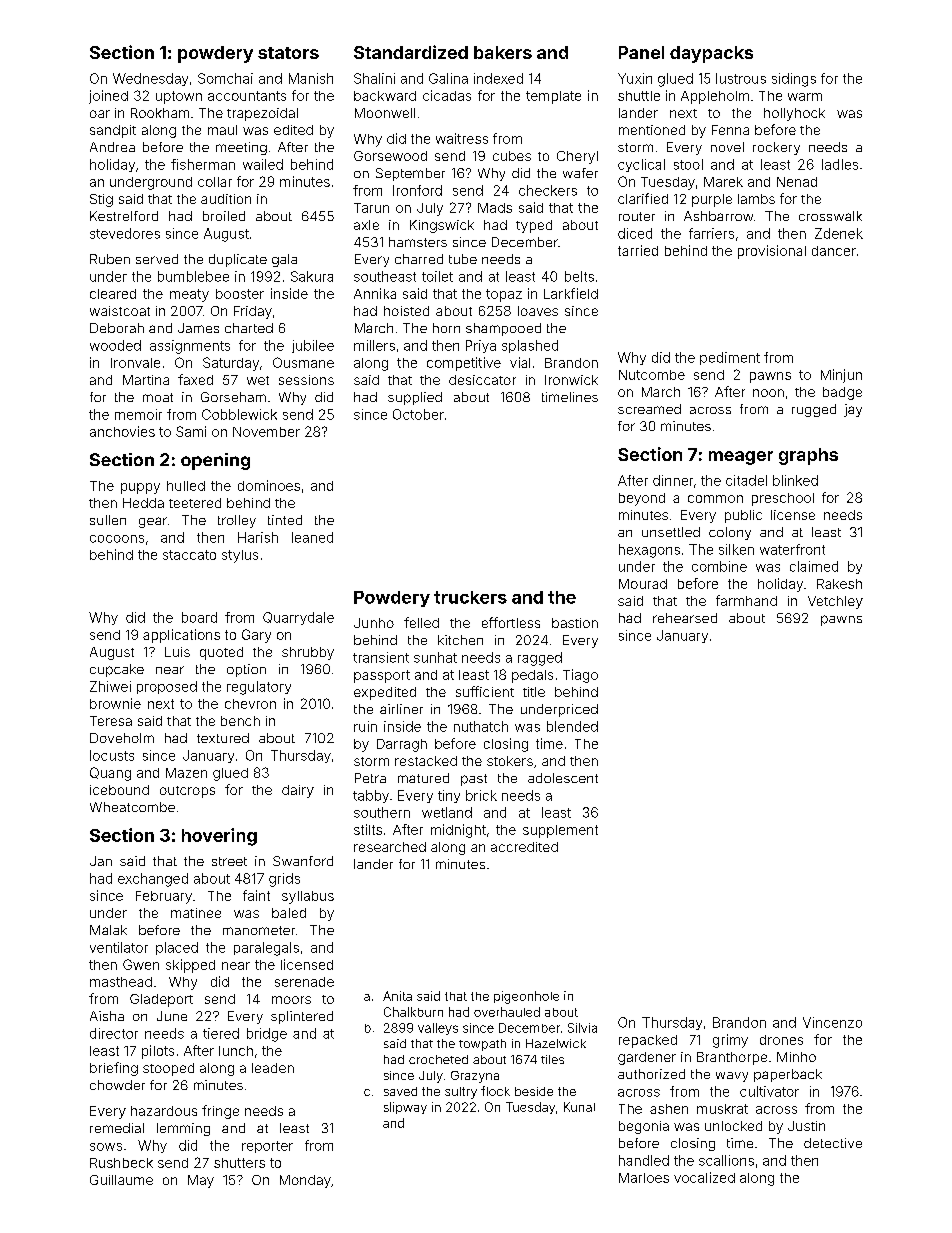  Describe the element at coordinates (772, 252) in the screenshot. I see `provisional` at that location.
